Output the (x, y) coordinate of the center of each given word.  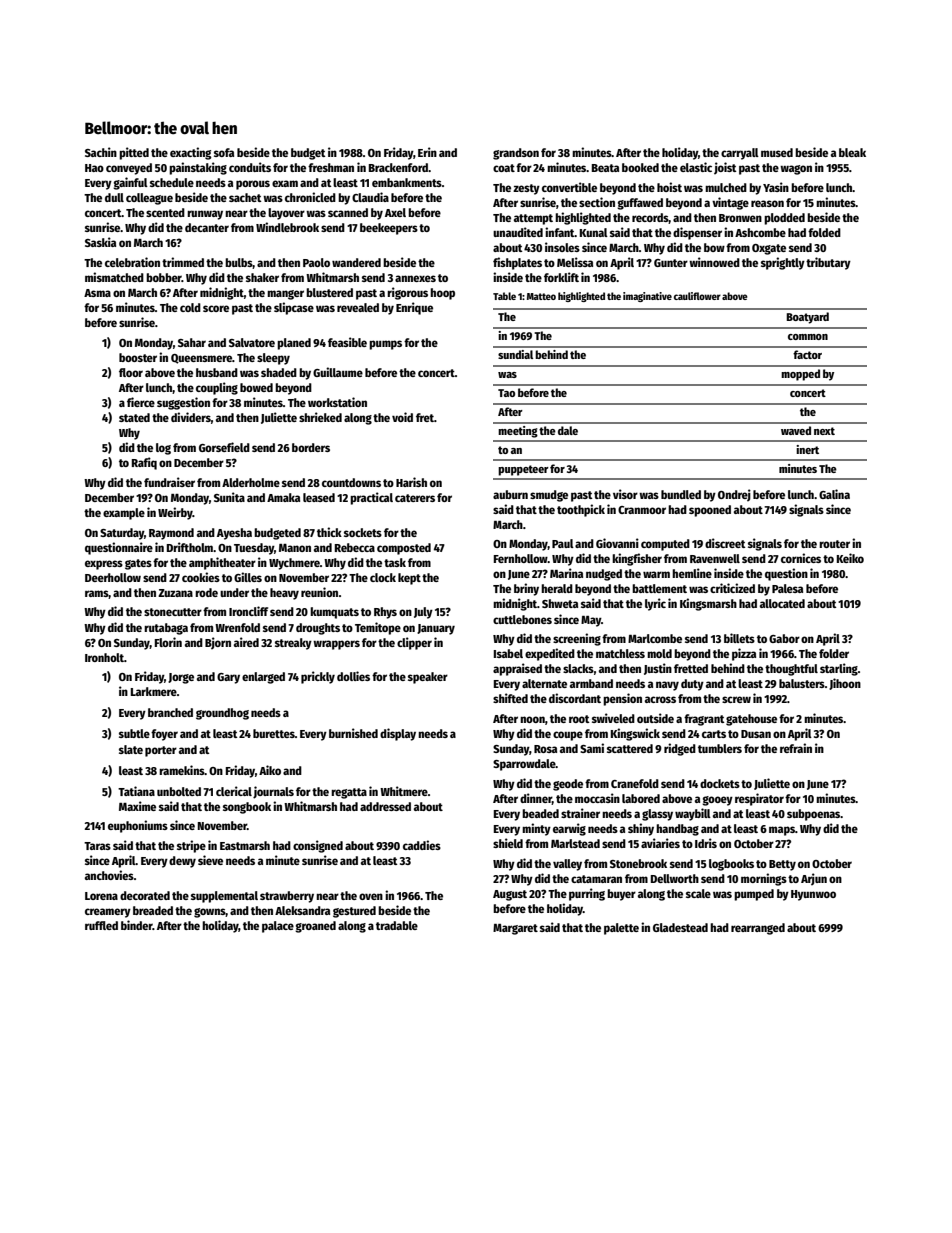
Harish (411, 482)
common (808, 337)
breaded (153, 910)
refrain (796, 748)
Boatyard (807, 318)
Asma (97, 293)
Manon (295, 548)
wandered (356, 262)
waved (796, 430)
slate (131, 749)
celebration (132, 262)
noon (532, 719)
